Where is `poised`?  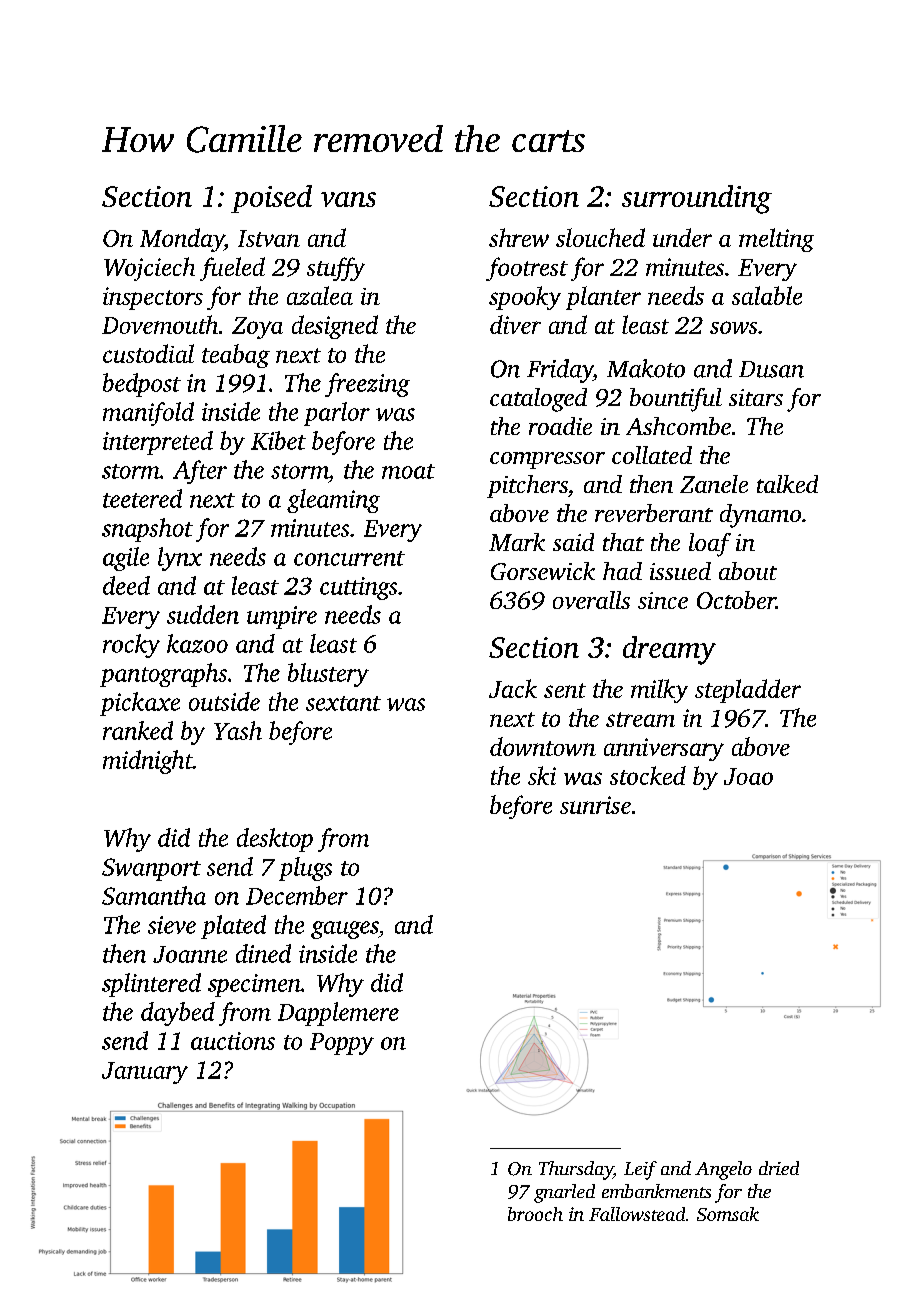
poised is located at coordinates (271, 199).
